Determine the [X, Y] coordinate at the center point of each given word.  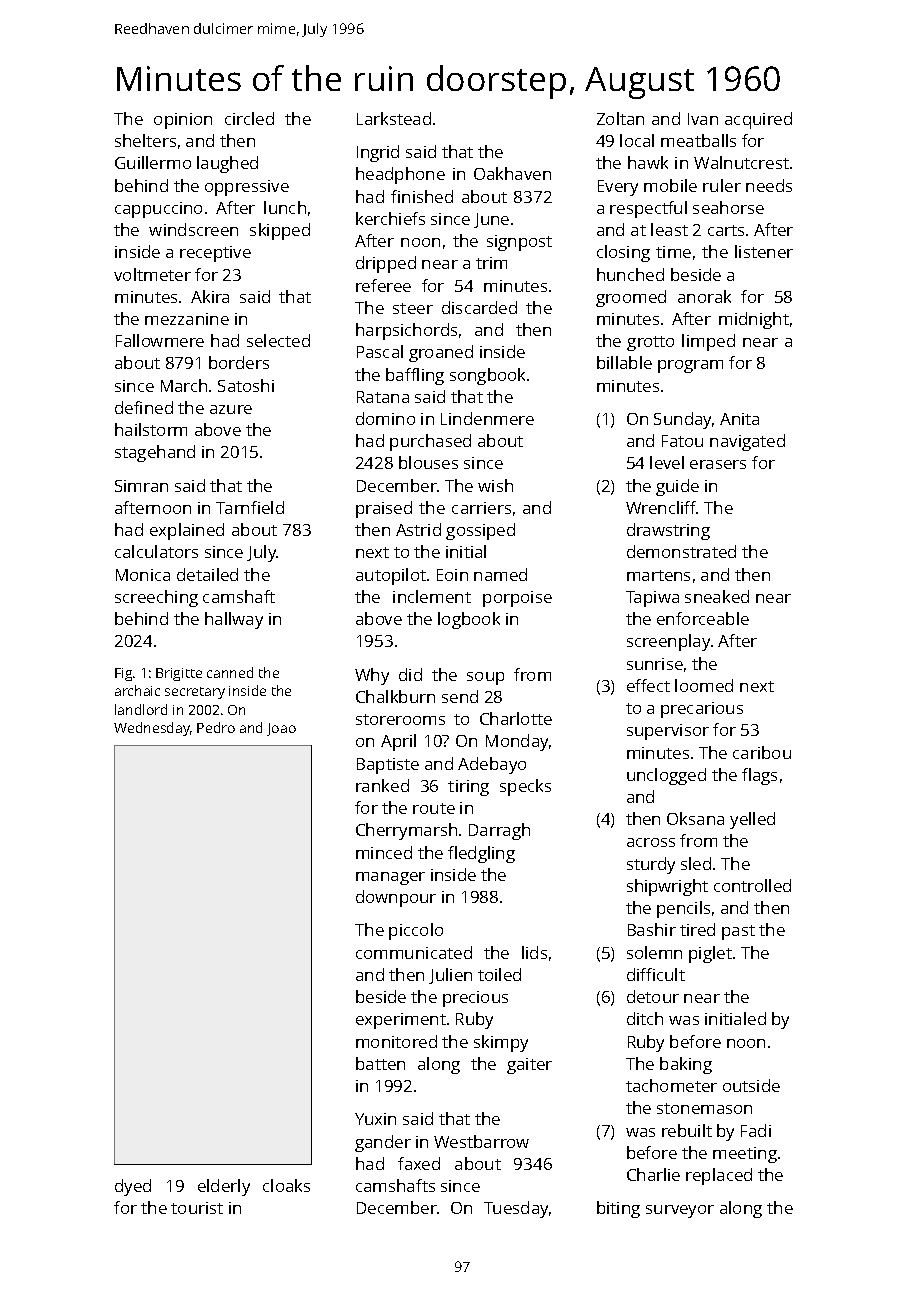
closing [623, 253]
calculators [156, 551]
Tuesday [516, 1209]
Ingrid [378, 153]
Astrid [418, 529]
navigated [747, 442]
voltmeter [152, 274]
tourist [197, 1208]
